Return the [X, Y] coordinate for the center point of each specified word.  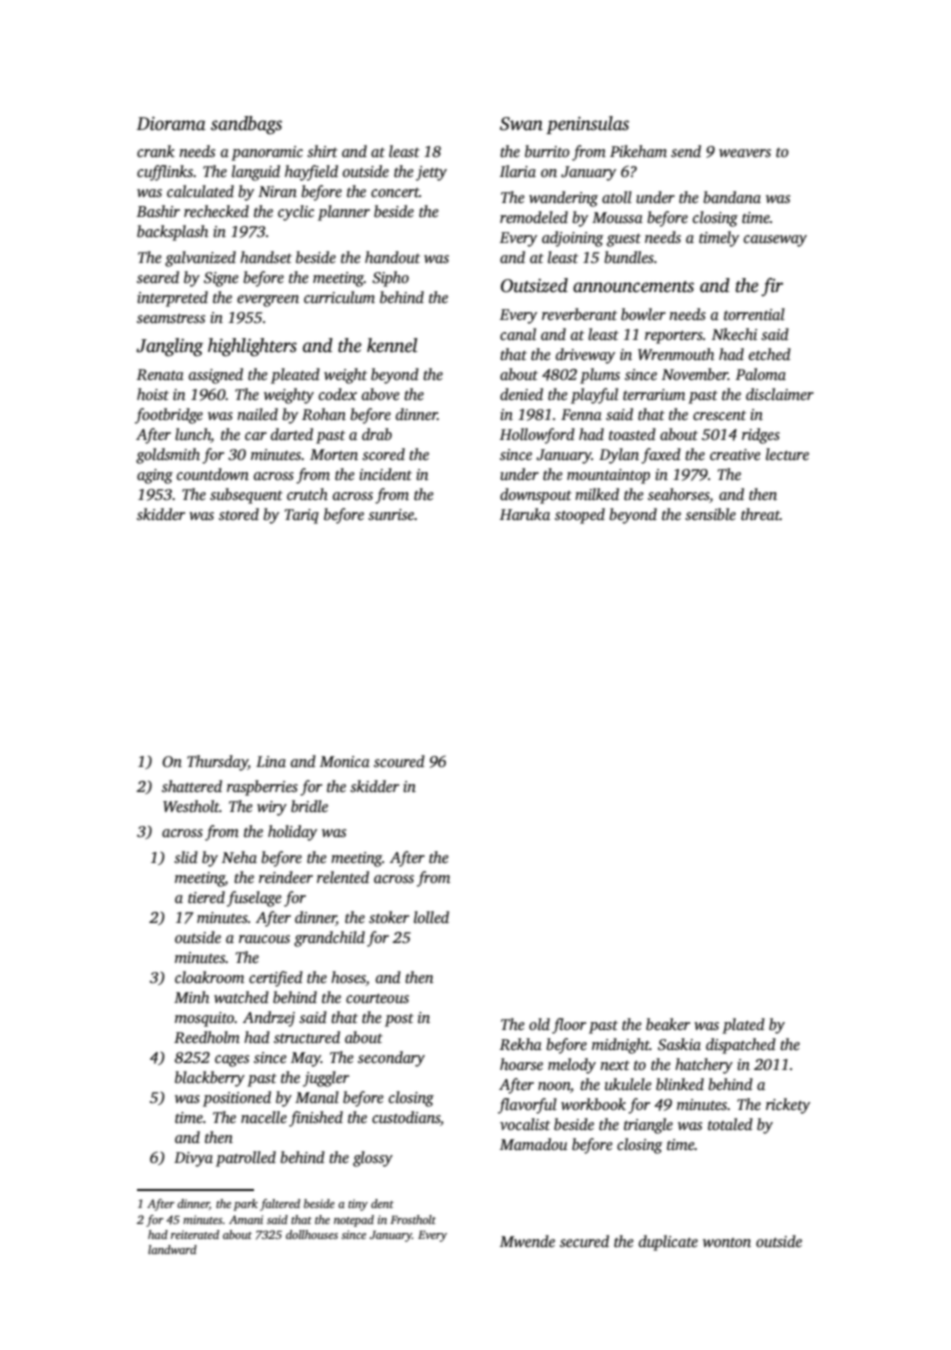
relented [343, 877]
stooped [580, 516]
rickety [788, 1106]
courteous [377, 998]
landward [172, 1249]
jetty [431, 173]
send [686, 151]
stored [239, 514]
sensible [710, 514]
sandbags [246, 125]
